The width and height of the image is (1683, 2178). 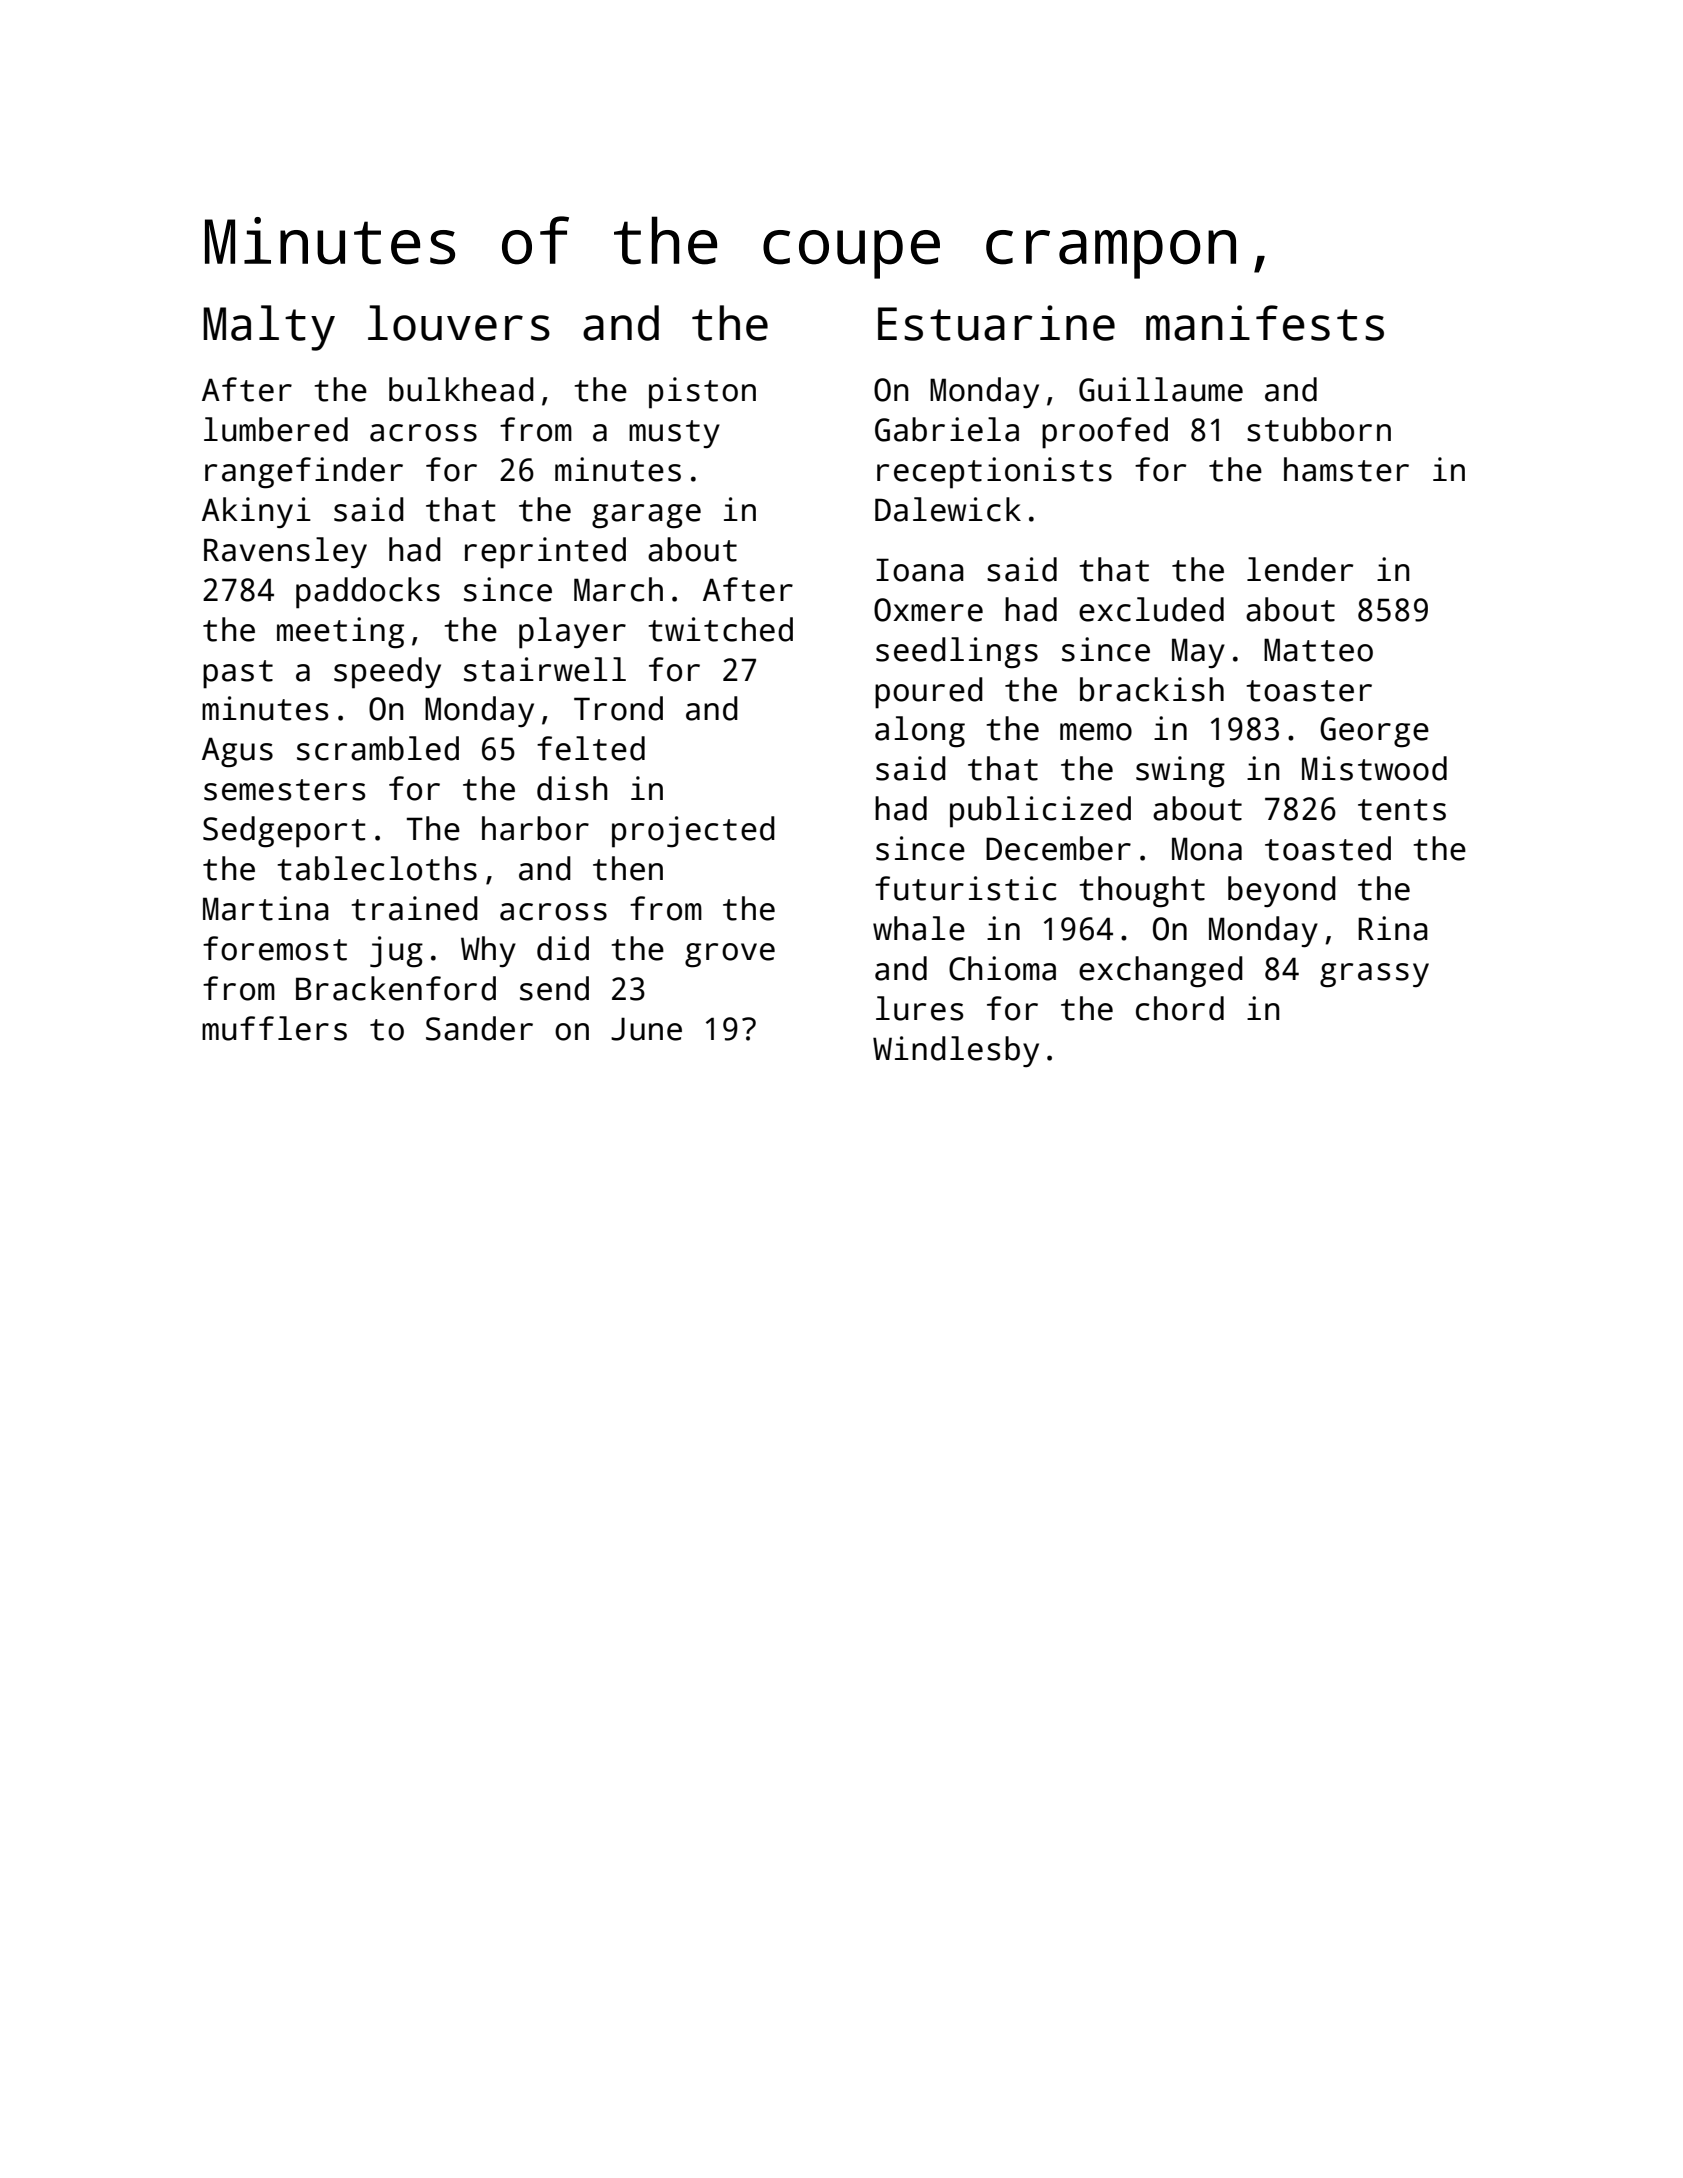 What do you see at coordinates (274, 1028) in the image?
I see `mufflers` at bounding box center [274, 1028].
